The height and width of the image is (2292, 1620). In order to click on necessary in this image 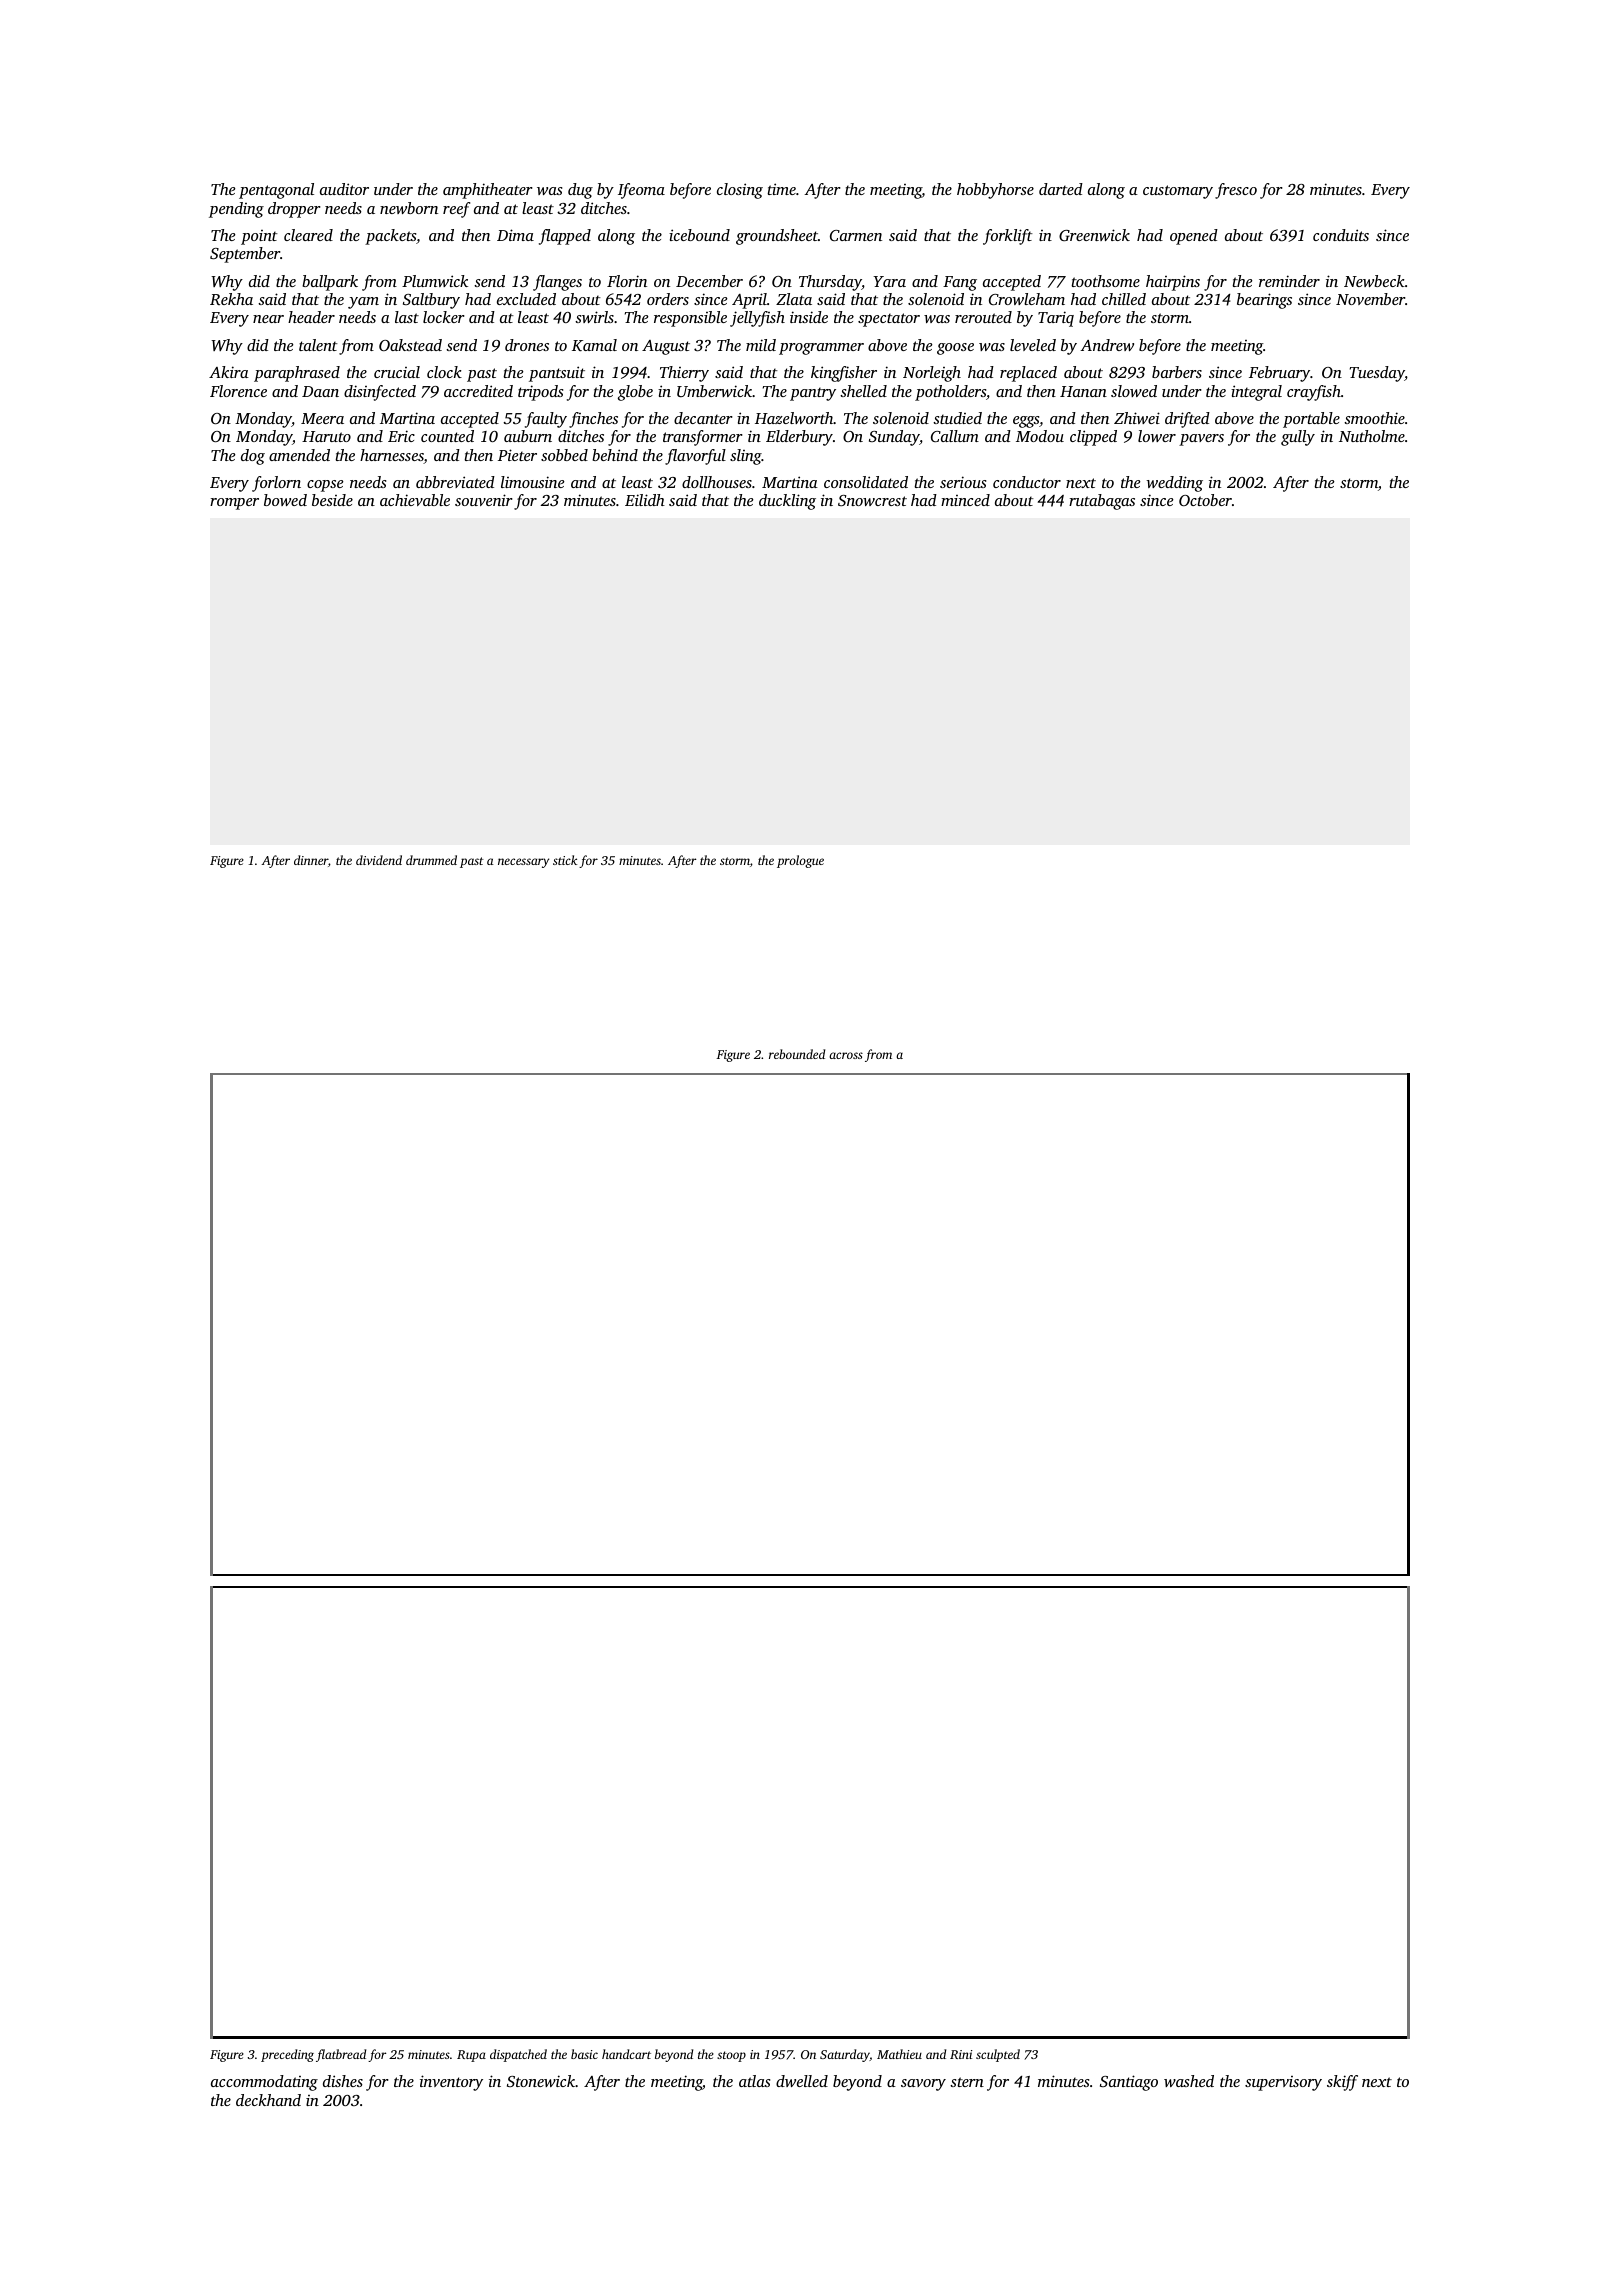, I will do `click(523, 863)`.
